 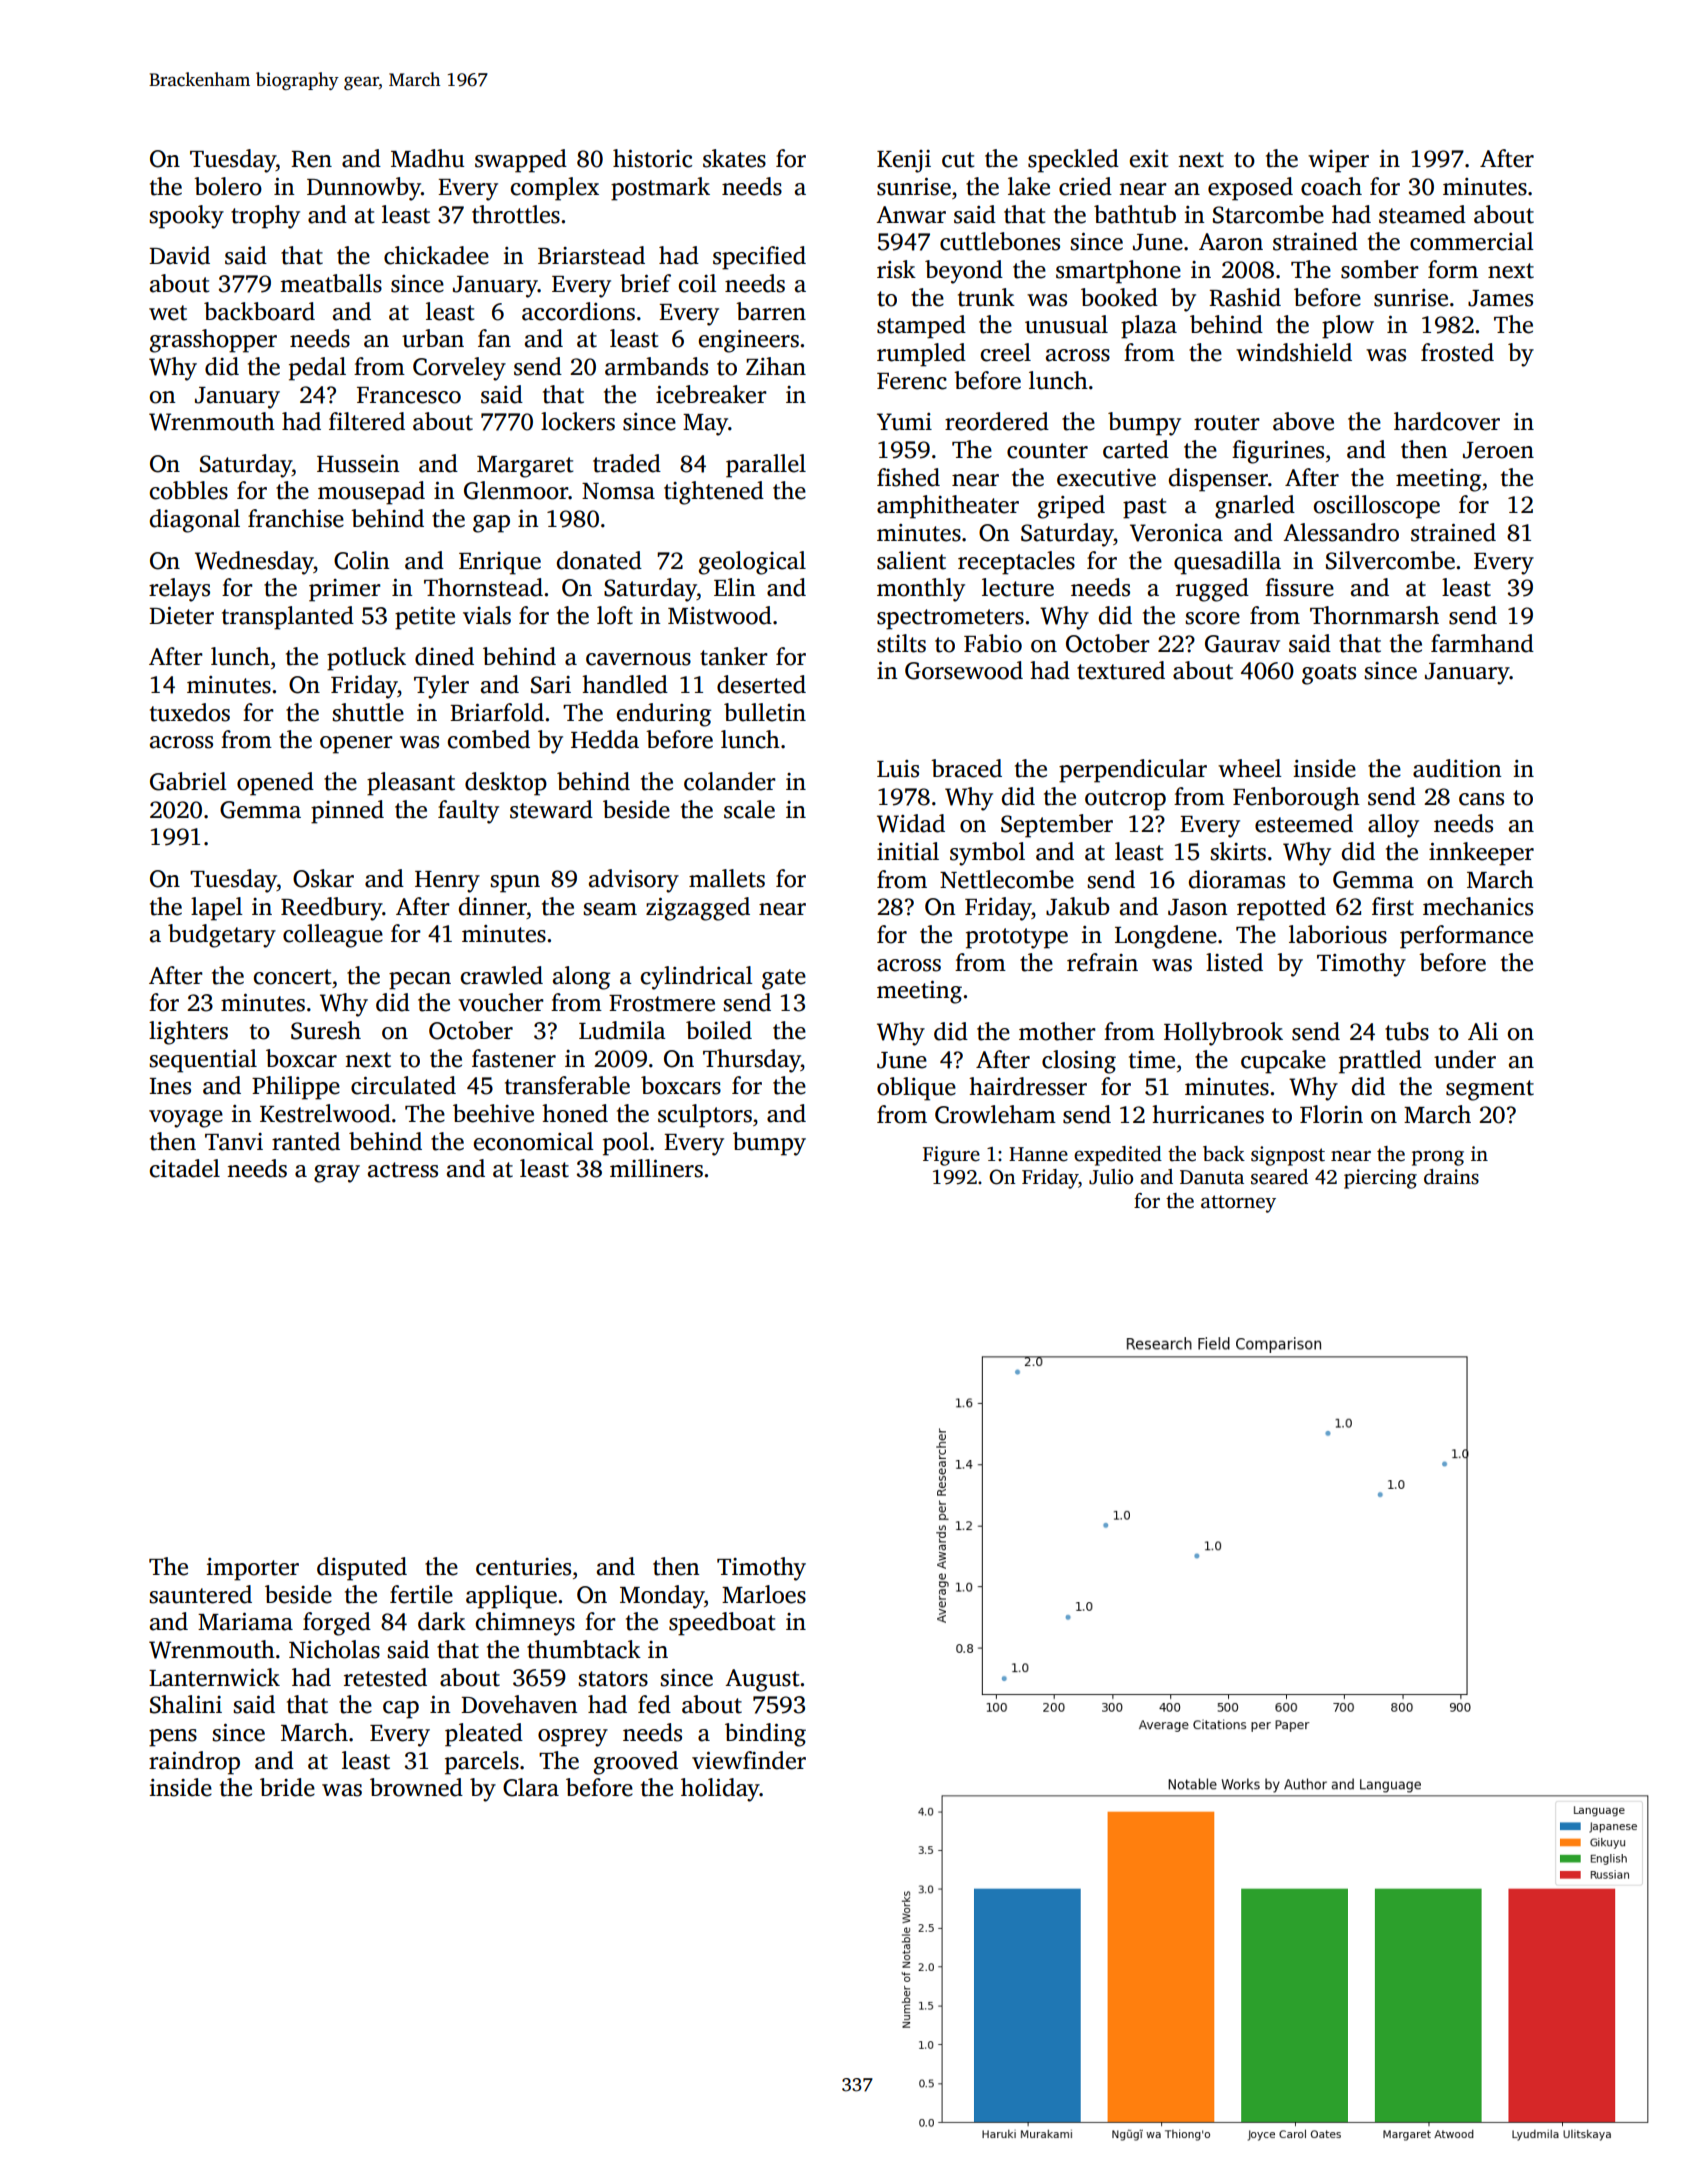 I want to click on exit, so click(x=1149, y=159).
